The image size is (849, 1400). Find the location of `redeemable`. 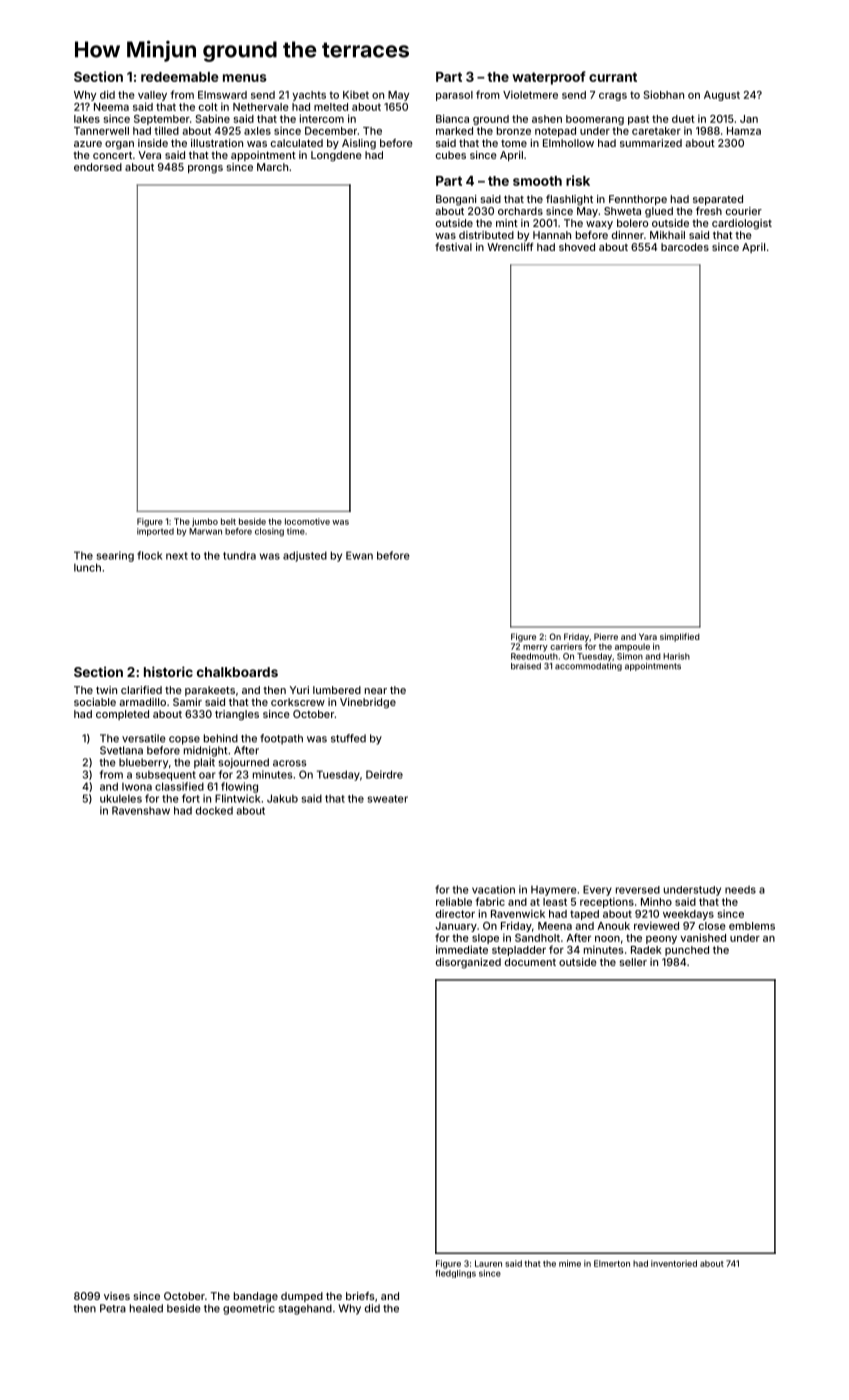

redeemable is located at coordinates (180, 77).
